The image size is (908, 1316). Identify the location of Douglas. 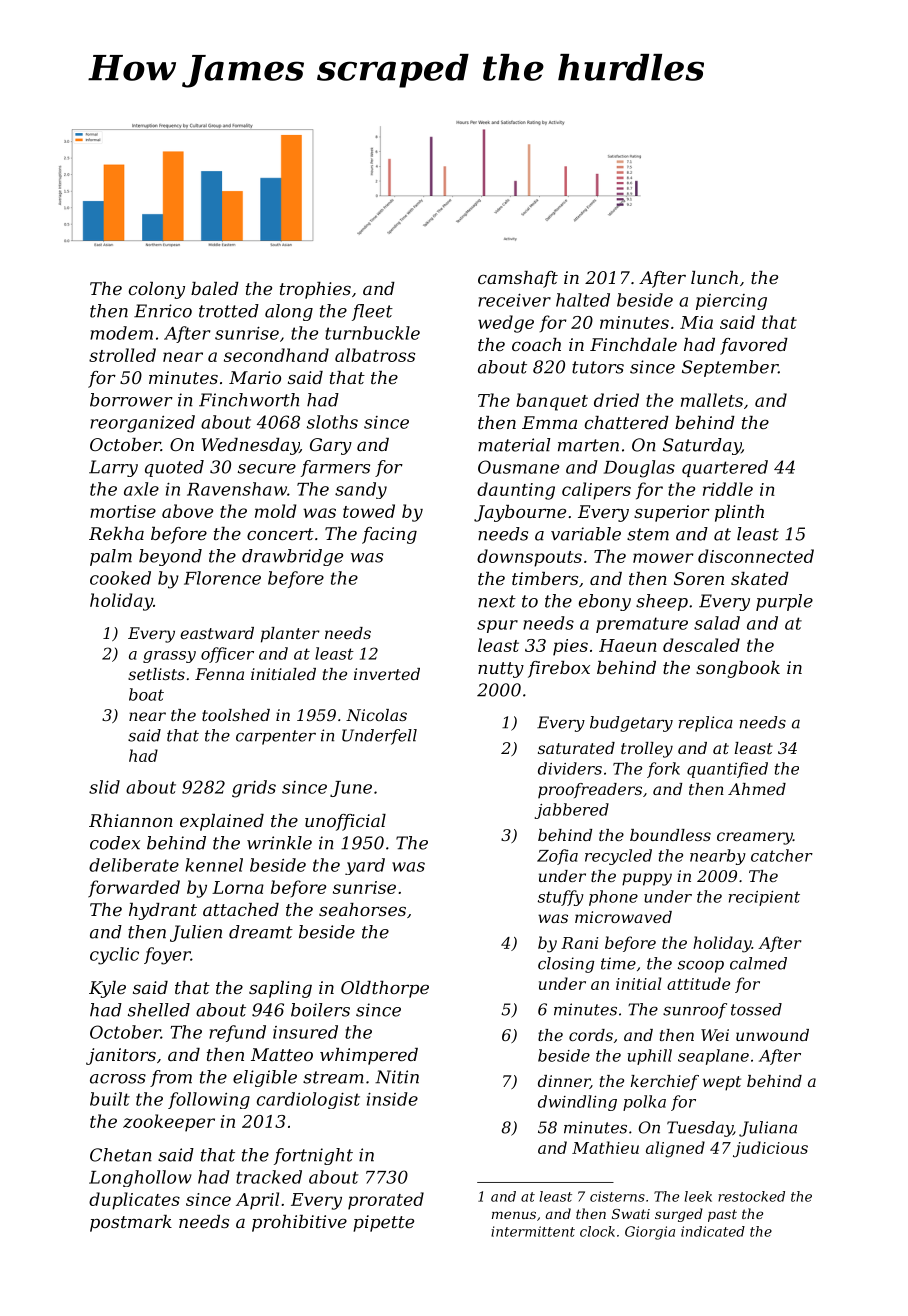
(639, 469).
